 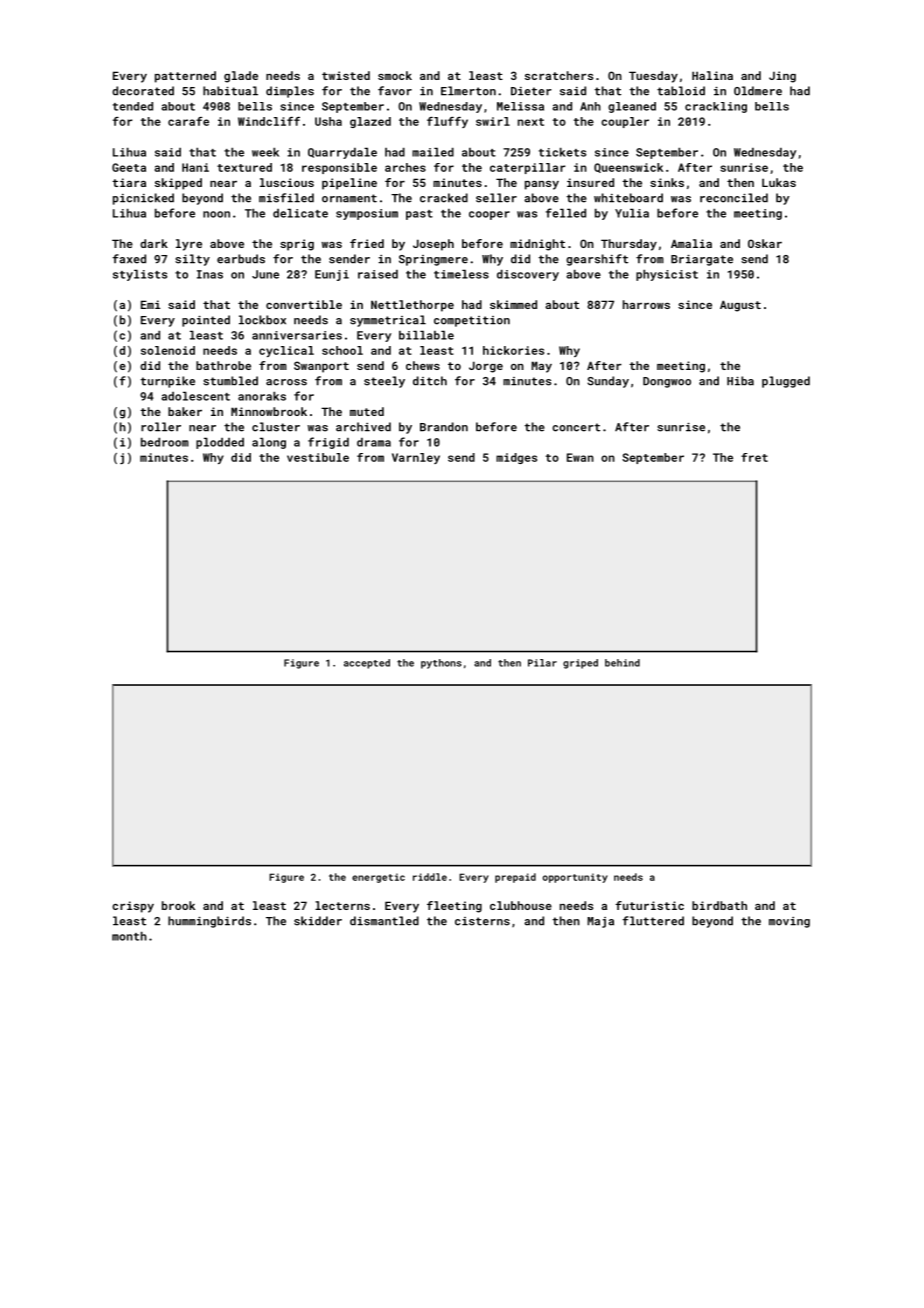 I want to click on Geeta, so click(x=129, y=167).
